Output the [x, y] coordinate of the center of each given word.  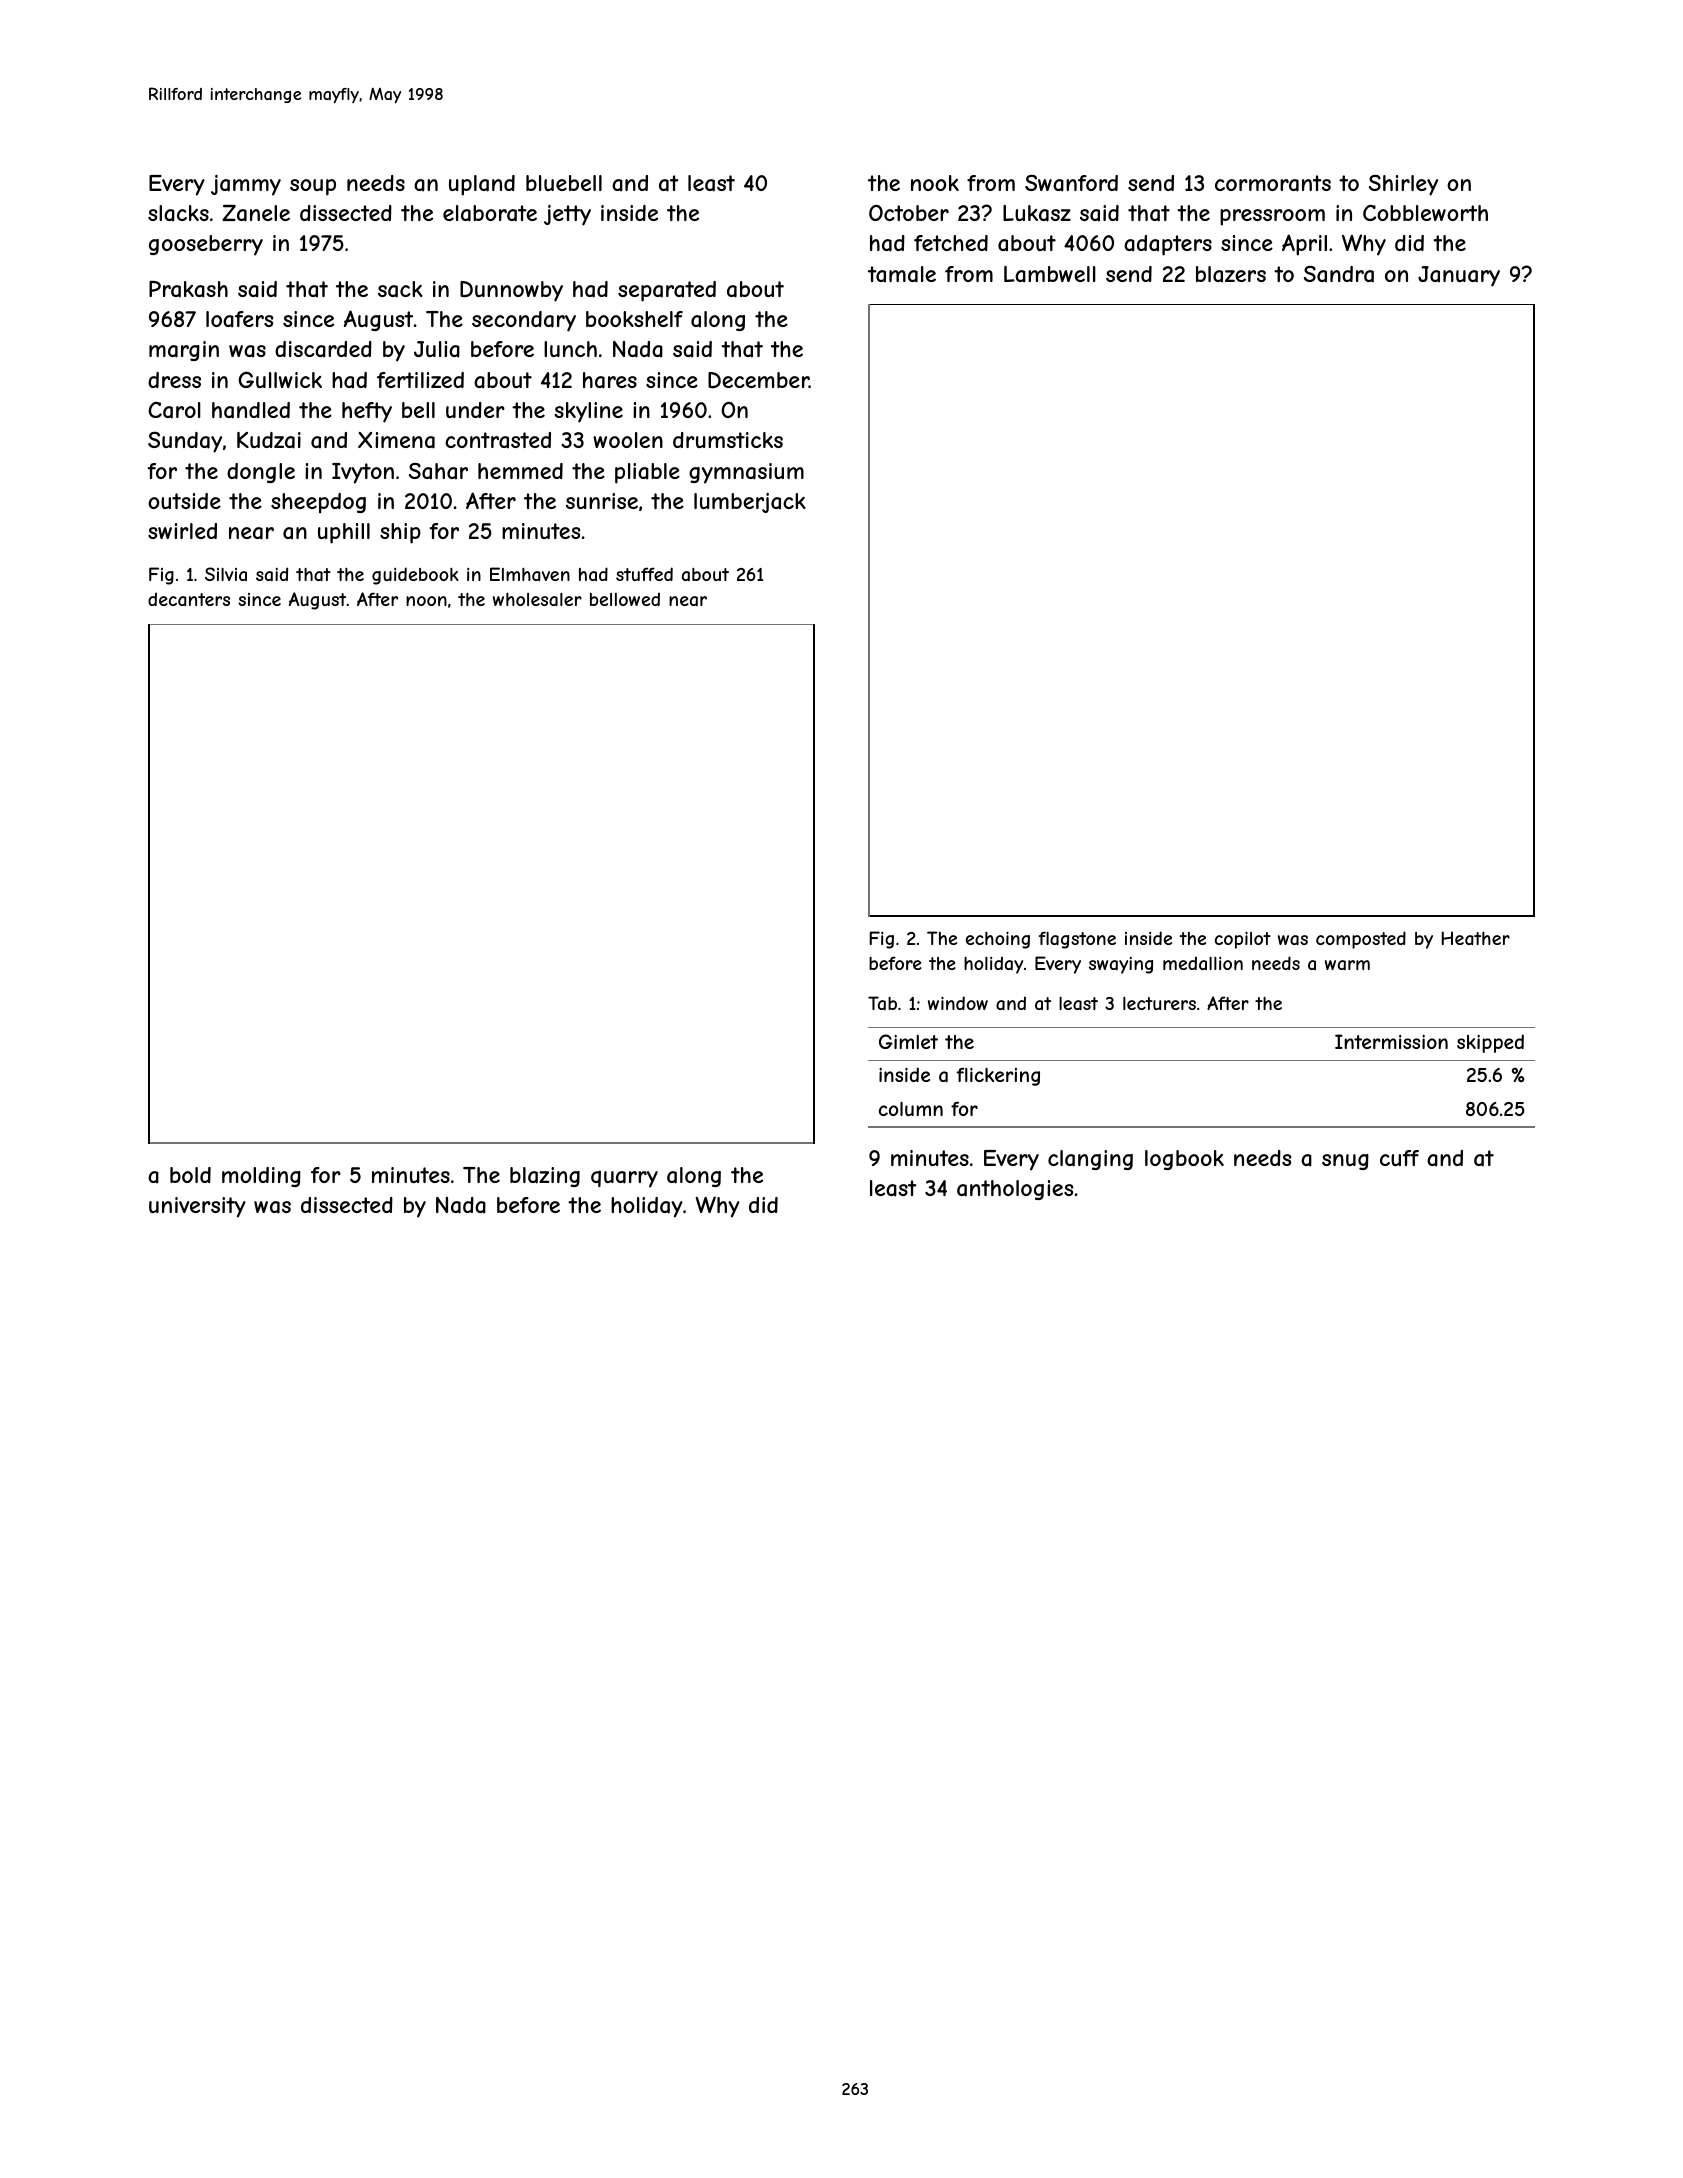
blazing [545, 1177]
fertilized [420, 380]
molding [261, 1177]
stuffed [644, 574]
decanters [189, 599]
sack [400, 289]
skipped [1490, 1043]
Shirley [1403, 185]
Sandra [1339, 274]
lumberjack [750, 503]
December [758, 380]
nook [935, 183]
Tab [882, 1003]
